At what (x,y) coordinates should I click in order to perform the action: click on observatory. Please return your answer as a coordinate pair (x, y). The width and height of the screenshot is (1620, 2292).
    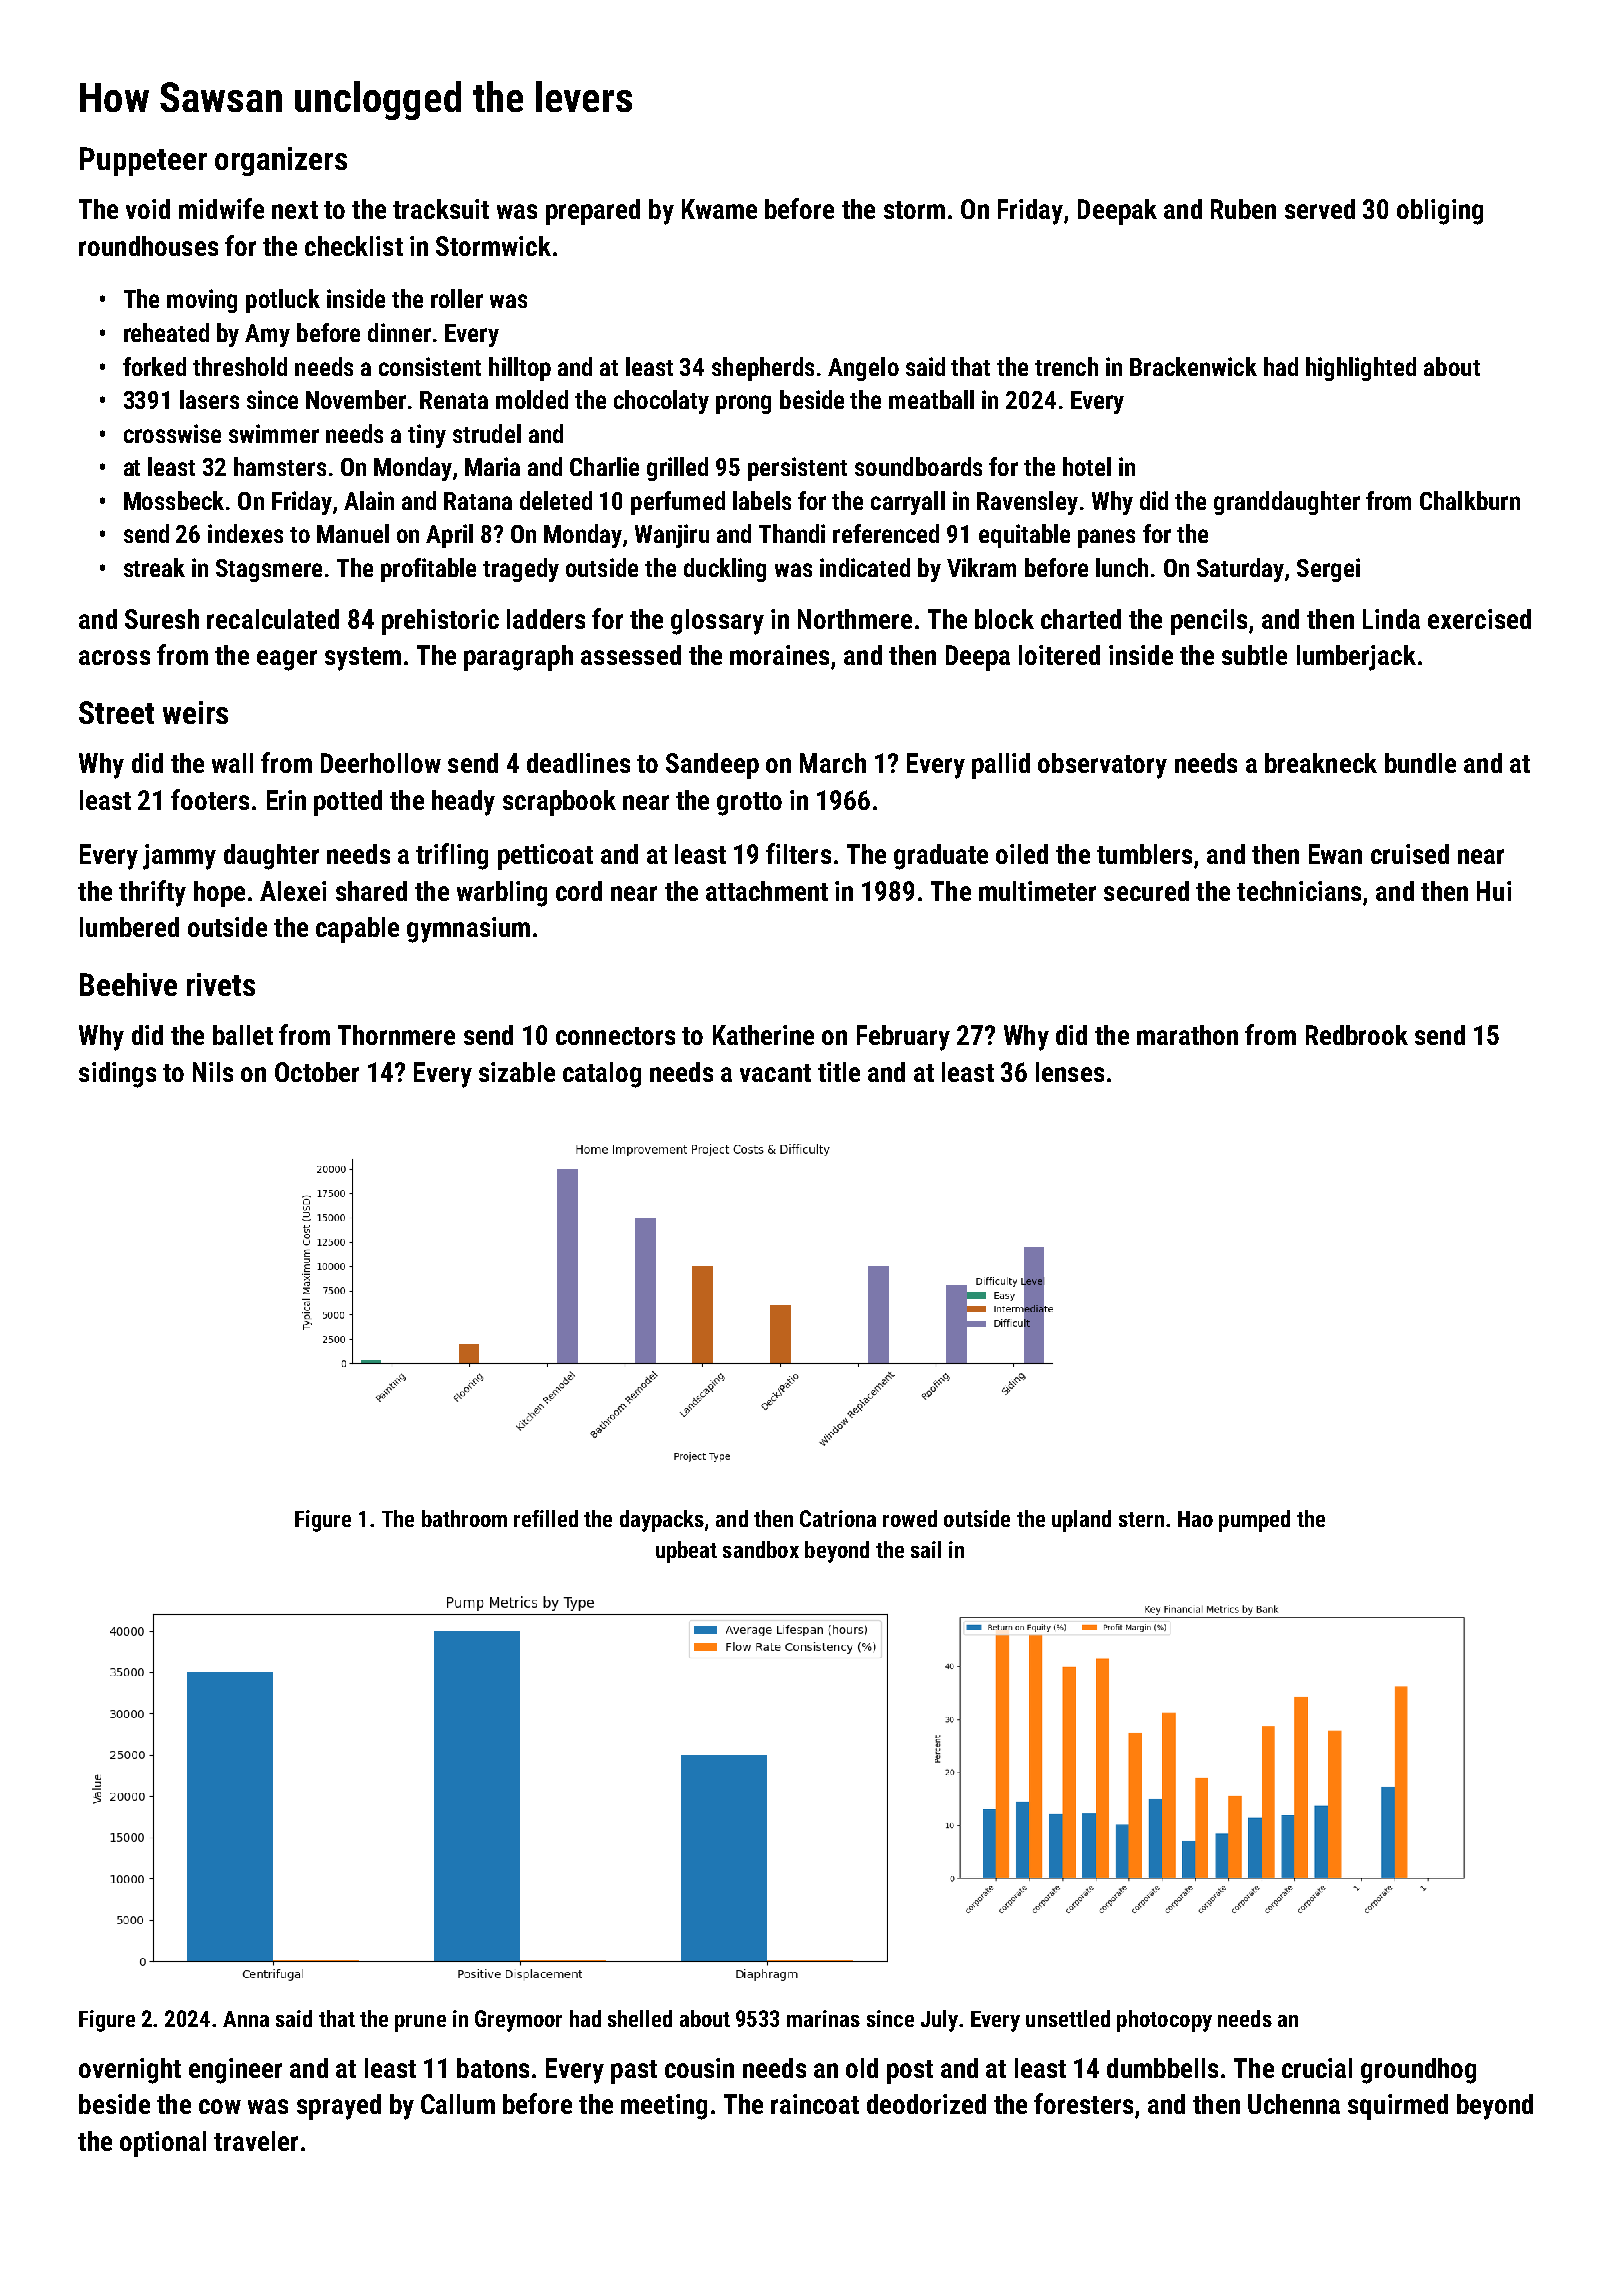
    Looking at the image, I should click on (1102, 766).
